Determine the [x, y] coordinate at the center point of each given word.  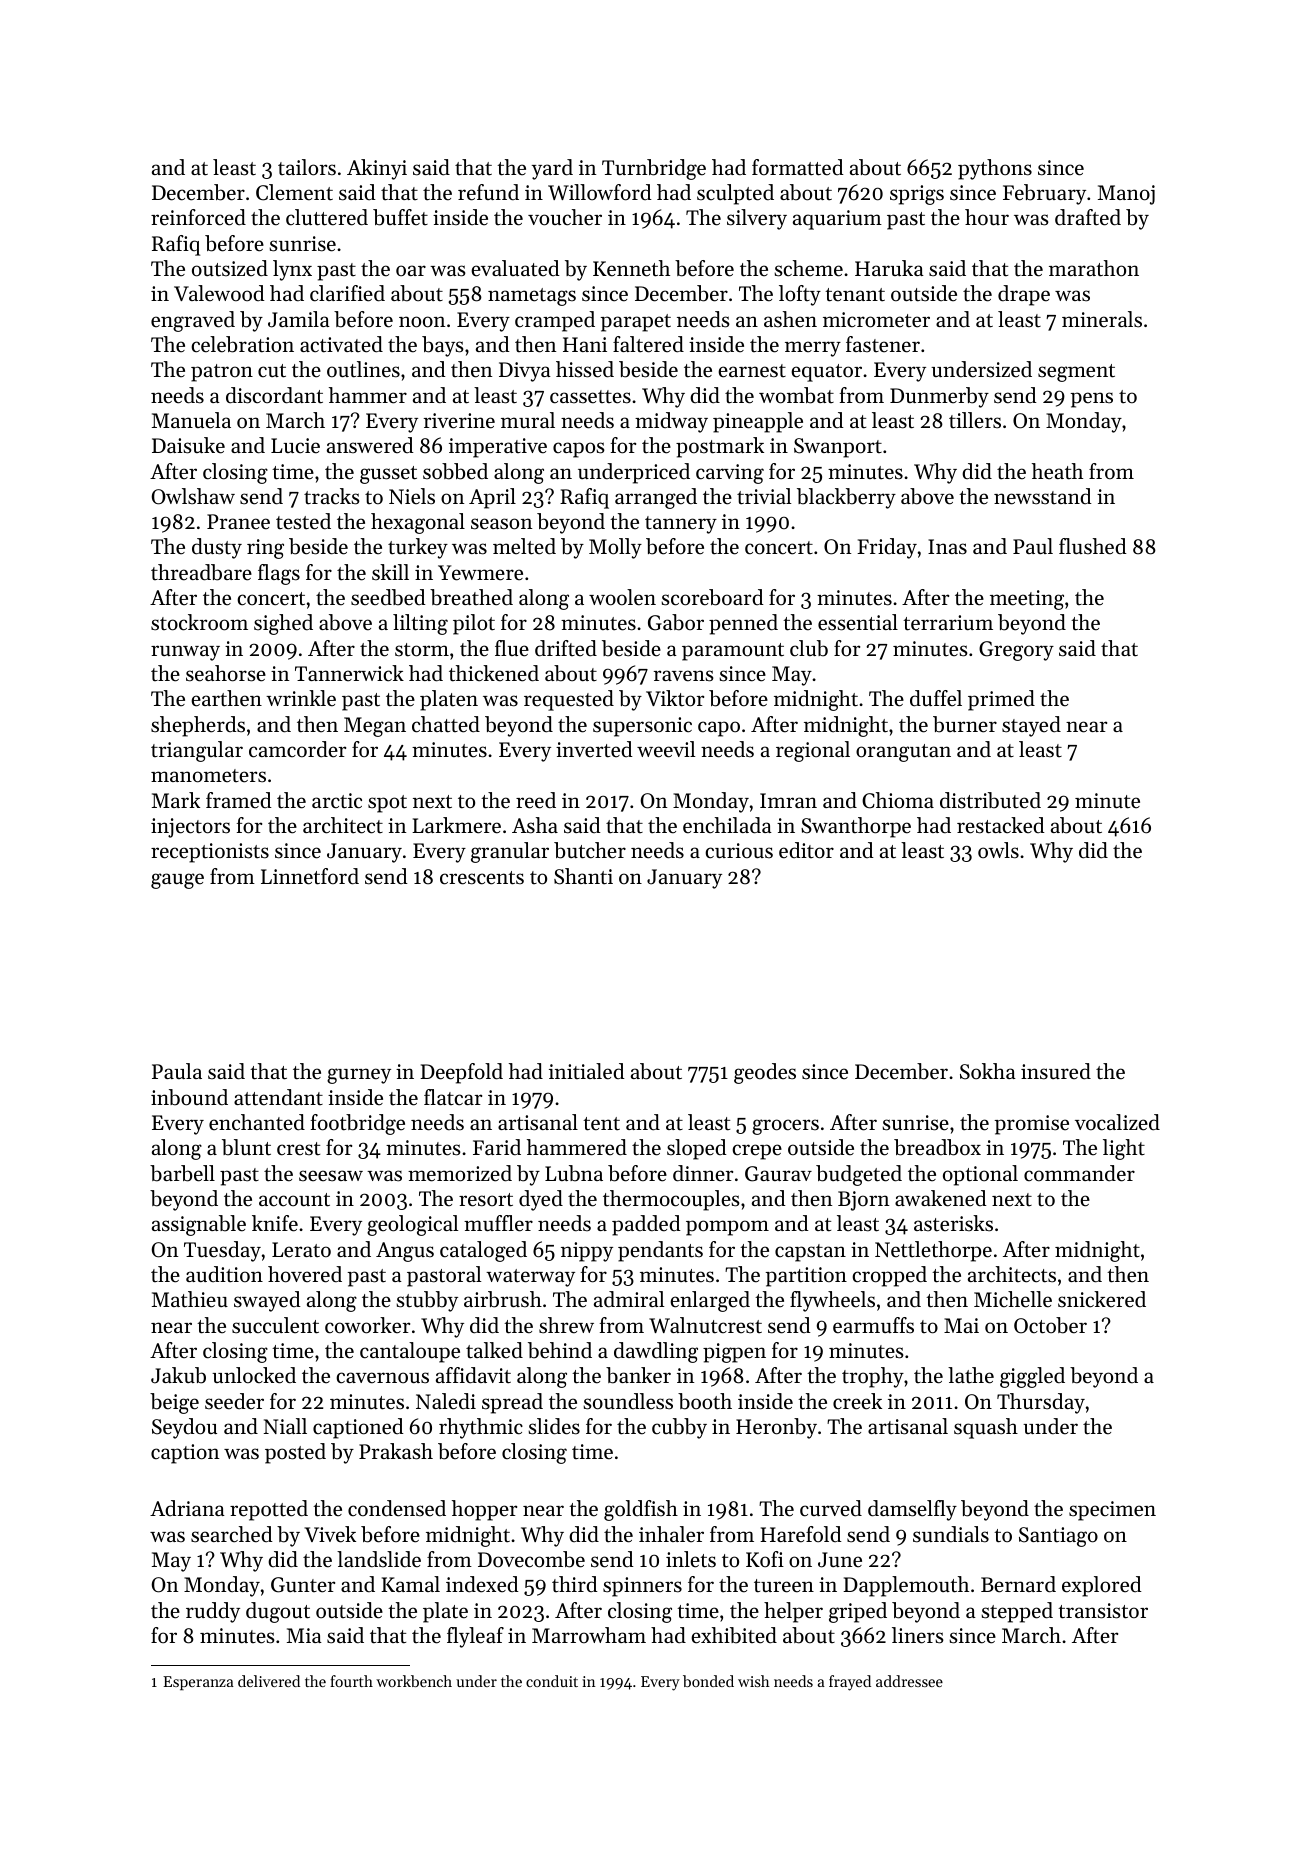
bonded [708, 1681]
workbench [414, 1681]
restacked [1001, 825]
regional [813, 751]
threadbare [201, 572]
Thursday [1041, 1403]
